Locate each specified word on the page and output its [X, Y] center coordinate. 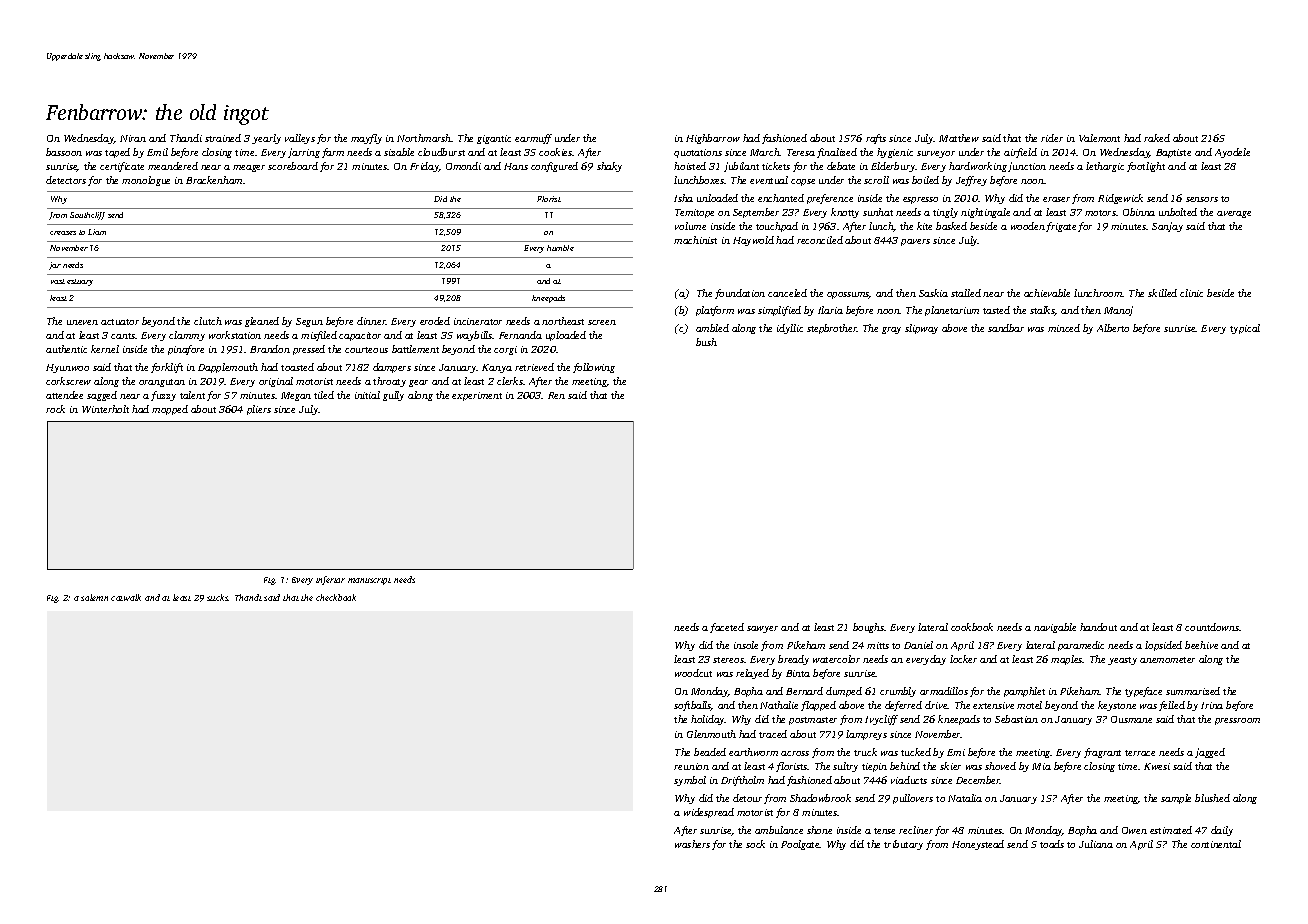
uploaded [566, 336]
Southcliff [87, 216]
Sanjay [1167, 227]
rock [55, 409]
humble [560, 248]
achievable [1047, 293]
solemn [94, 597]
